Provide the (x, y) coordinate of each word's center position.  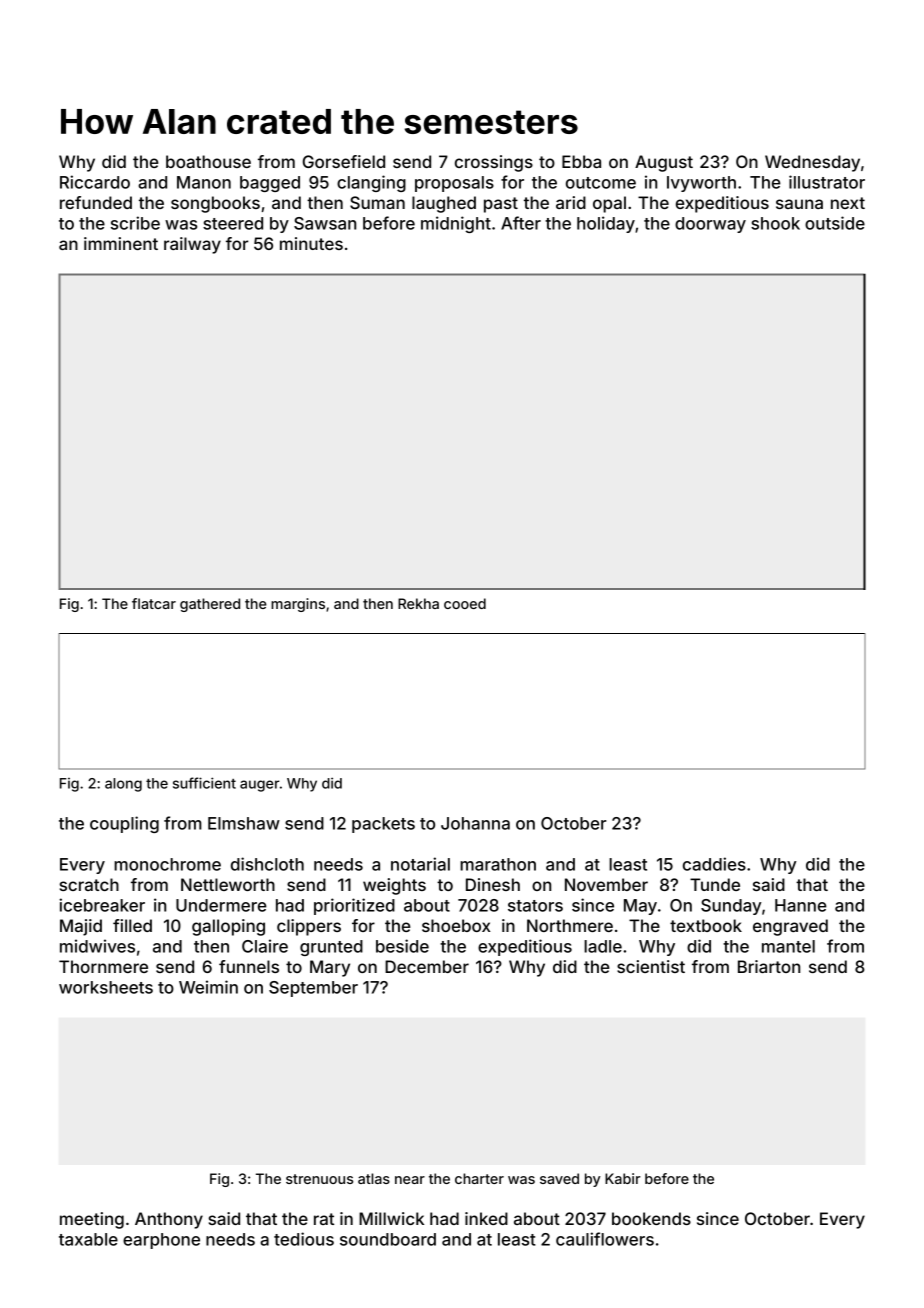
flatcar (154, 603)
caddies (714, 864)
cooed (465, 603)
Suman (377, 202)
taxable (88, 1239)
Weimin (208, 987)
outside (835, 223)
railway (192, 245)
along (123, 785)
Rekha (418, 603)
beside (402, 946)
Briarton (769, 966)
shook (775, 223)
